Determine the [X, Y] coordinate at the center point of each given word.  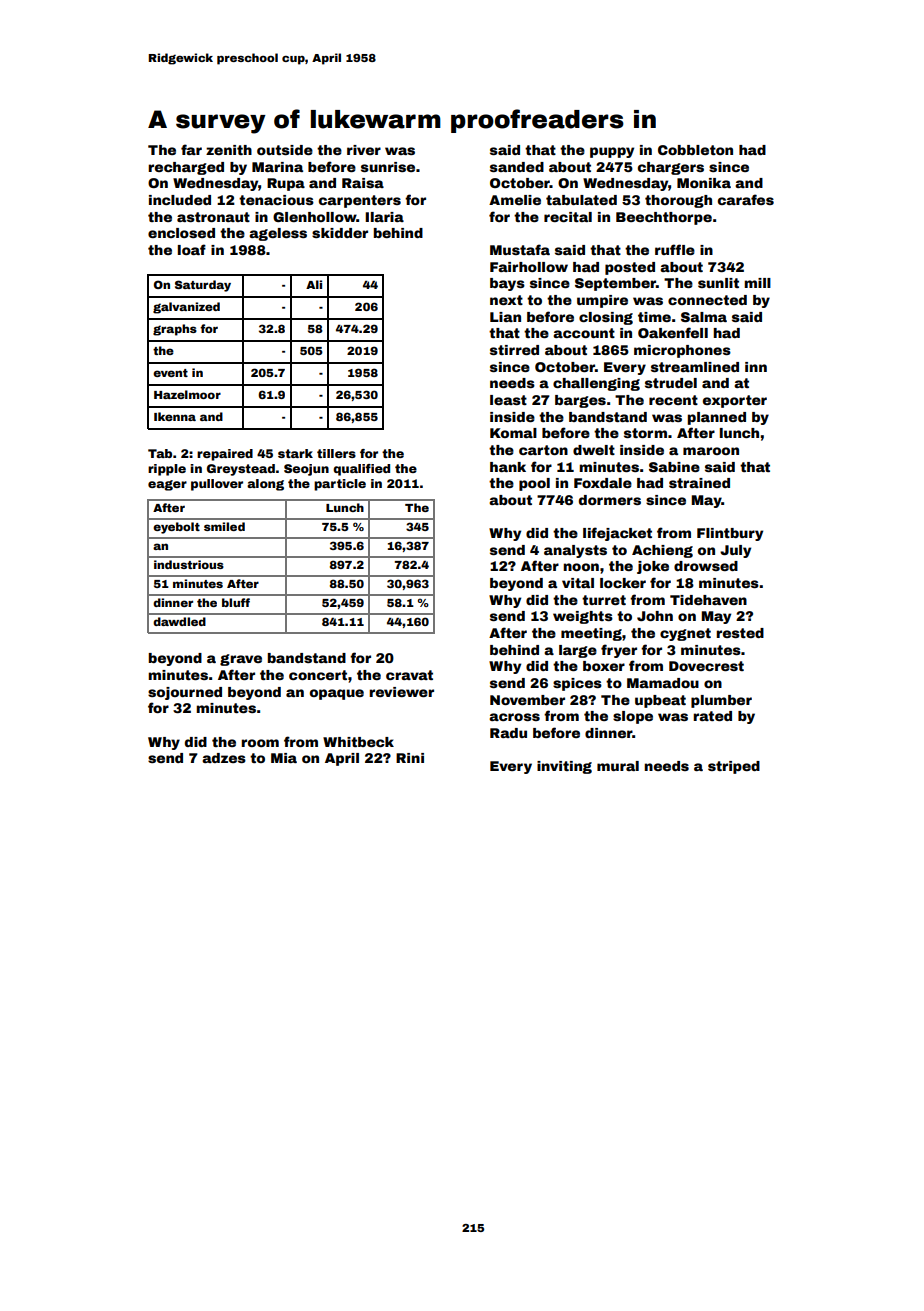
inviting [564, 767]
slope [633, 717]
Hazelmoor [187, 394]
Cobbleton [695, 150]
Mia [284, 758]
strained [699, 483]
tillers [336, 453]
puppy [612, 152]
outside [285, 150]
